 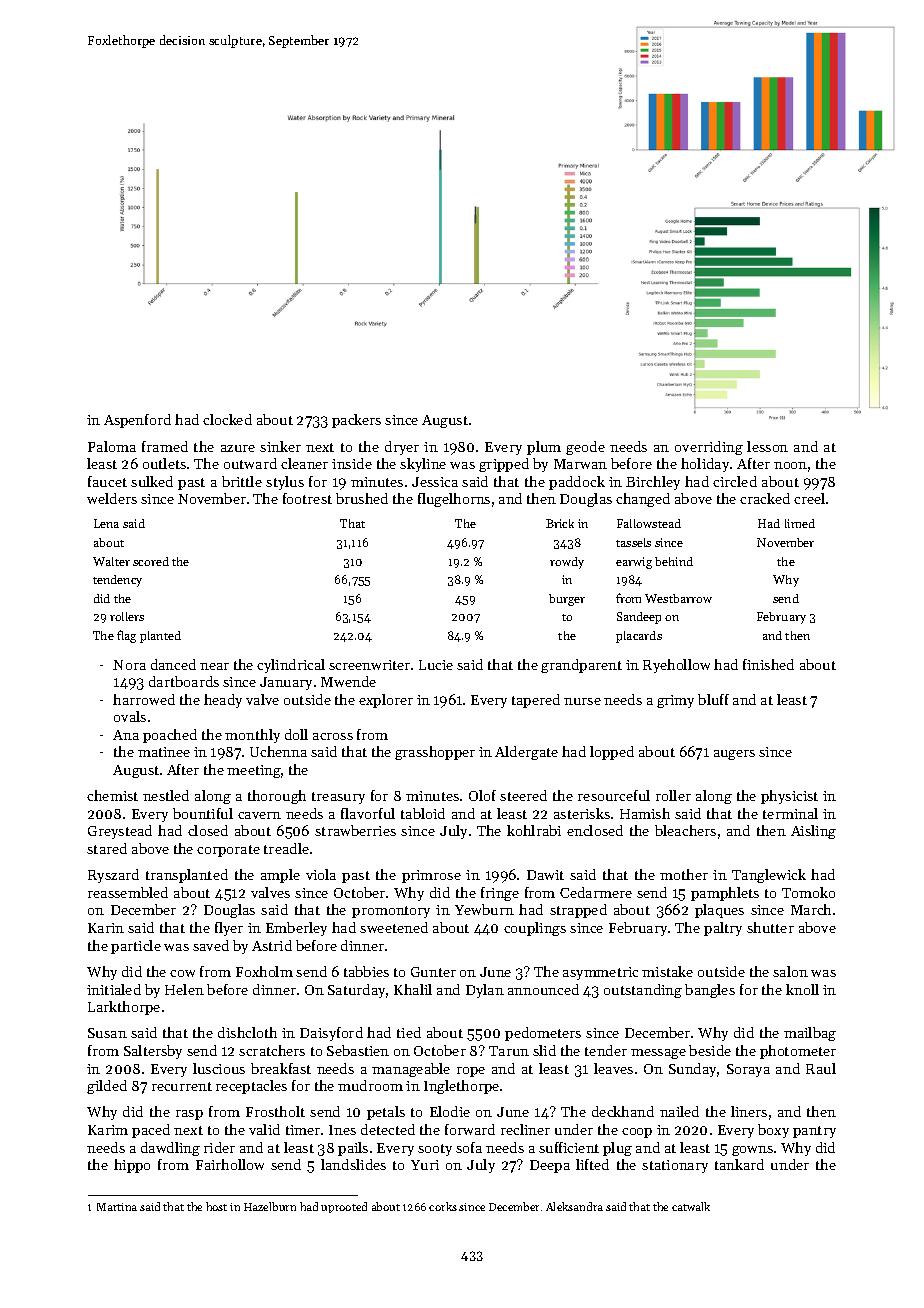 What do you see at coordinates (280, 876) in the document?
I see `ample` at bounding box center [280, 876].
